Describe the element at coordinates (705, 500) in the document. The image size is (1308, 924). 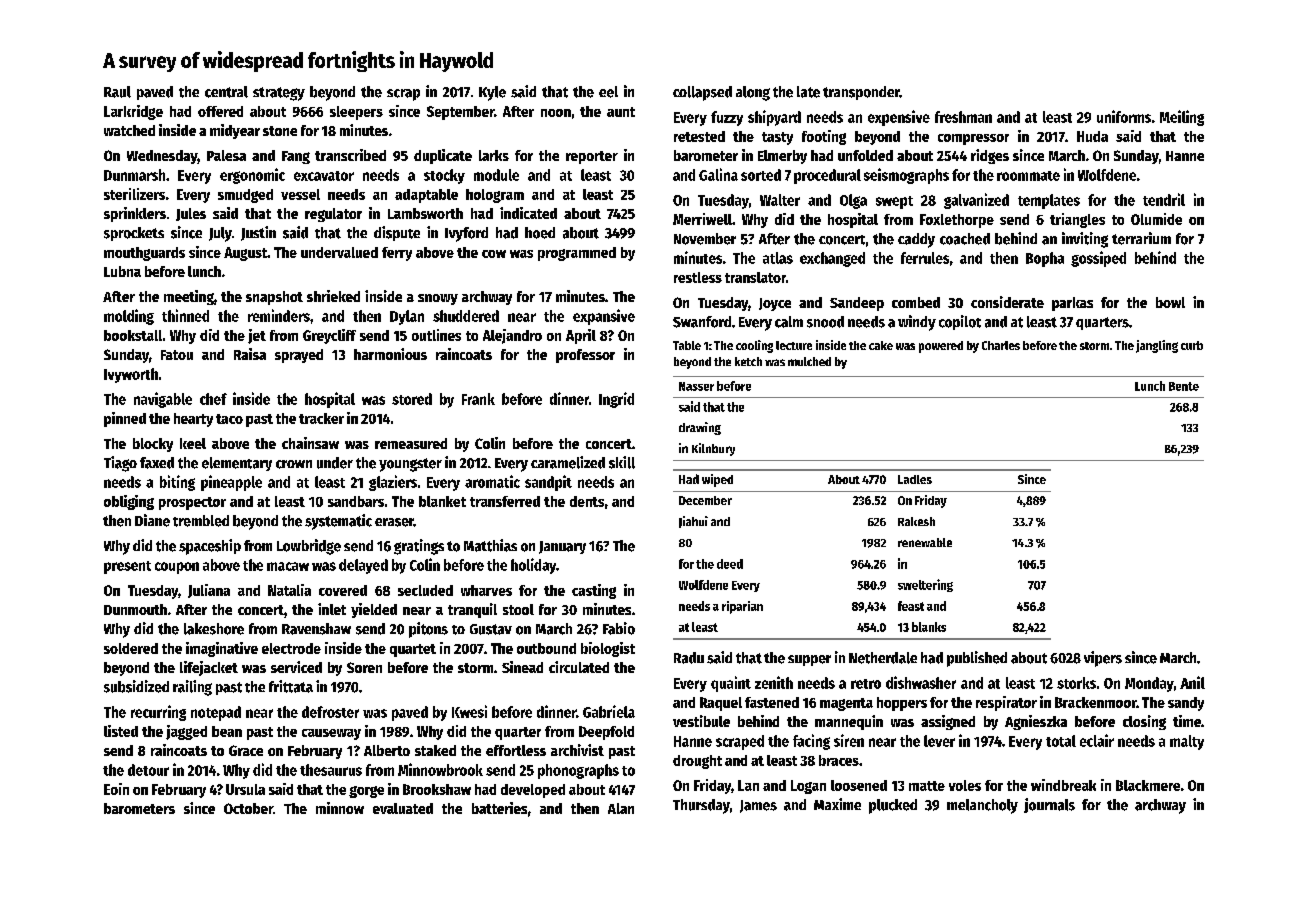
I see `December` at that location.
